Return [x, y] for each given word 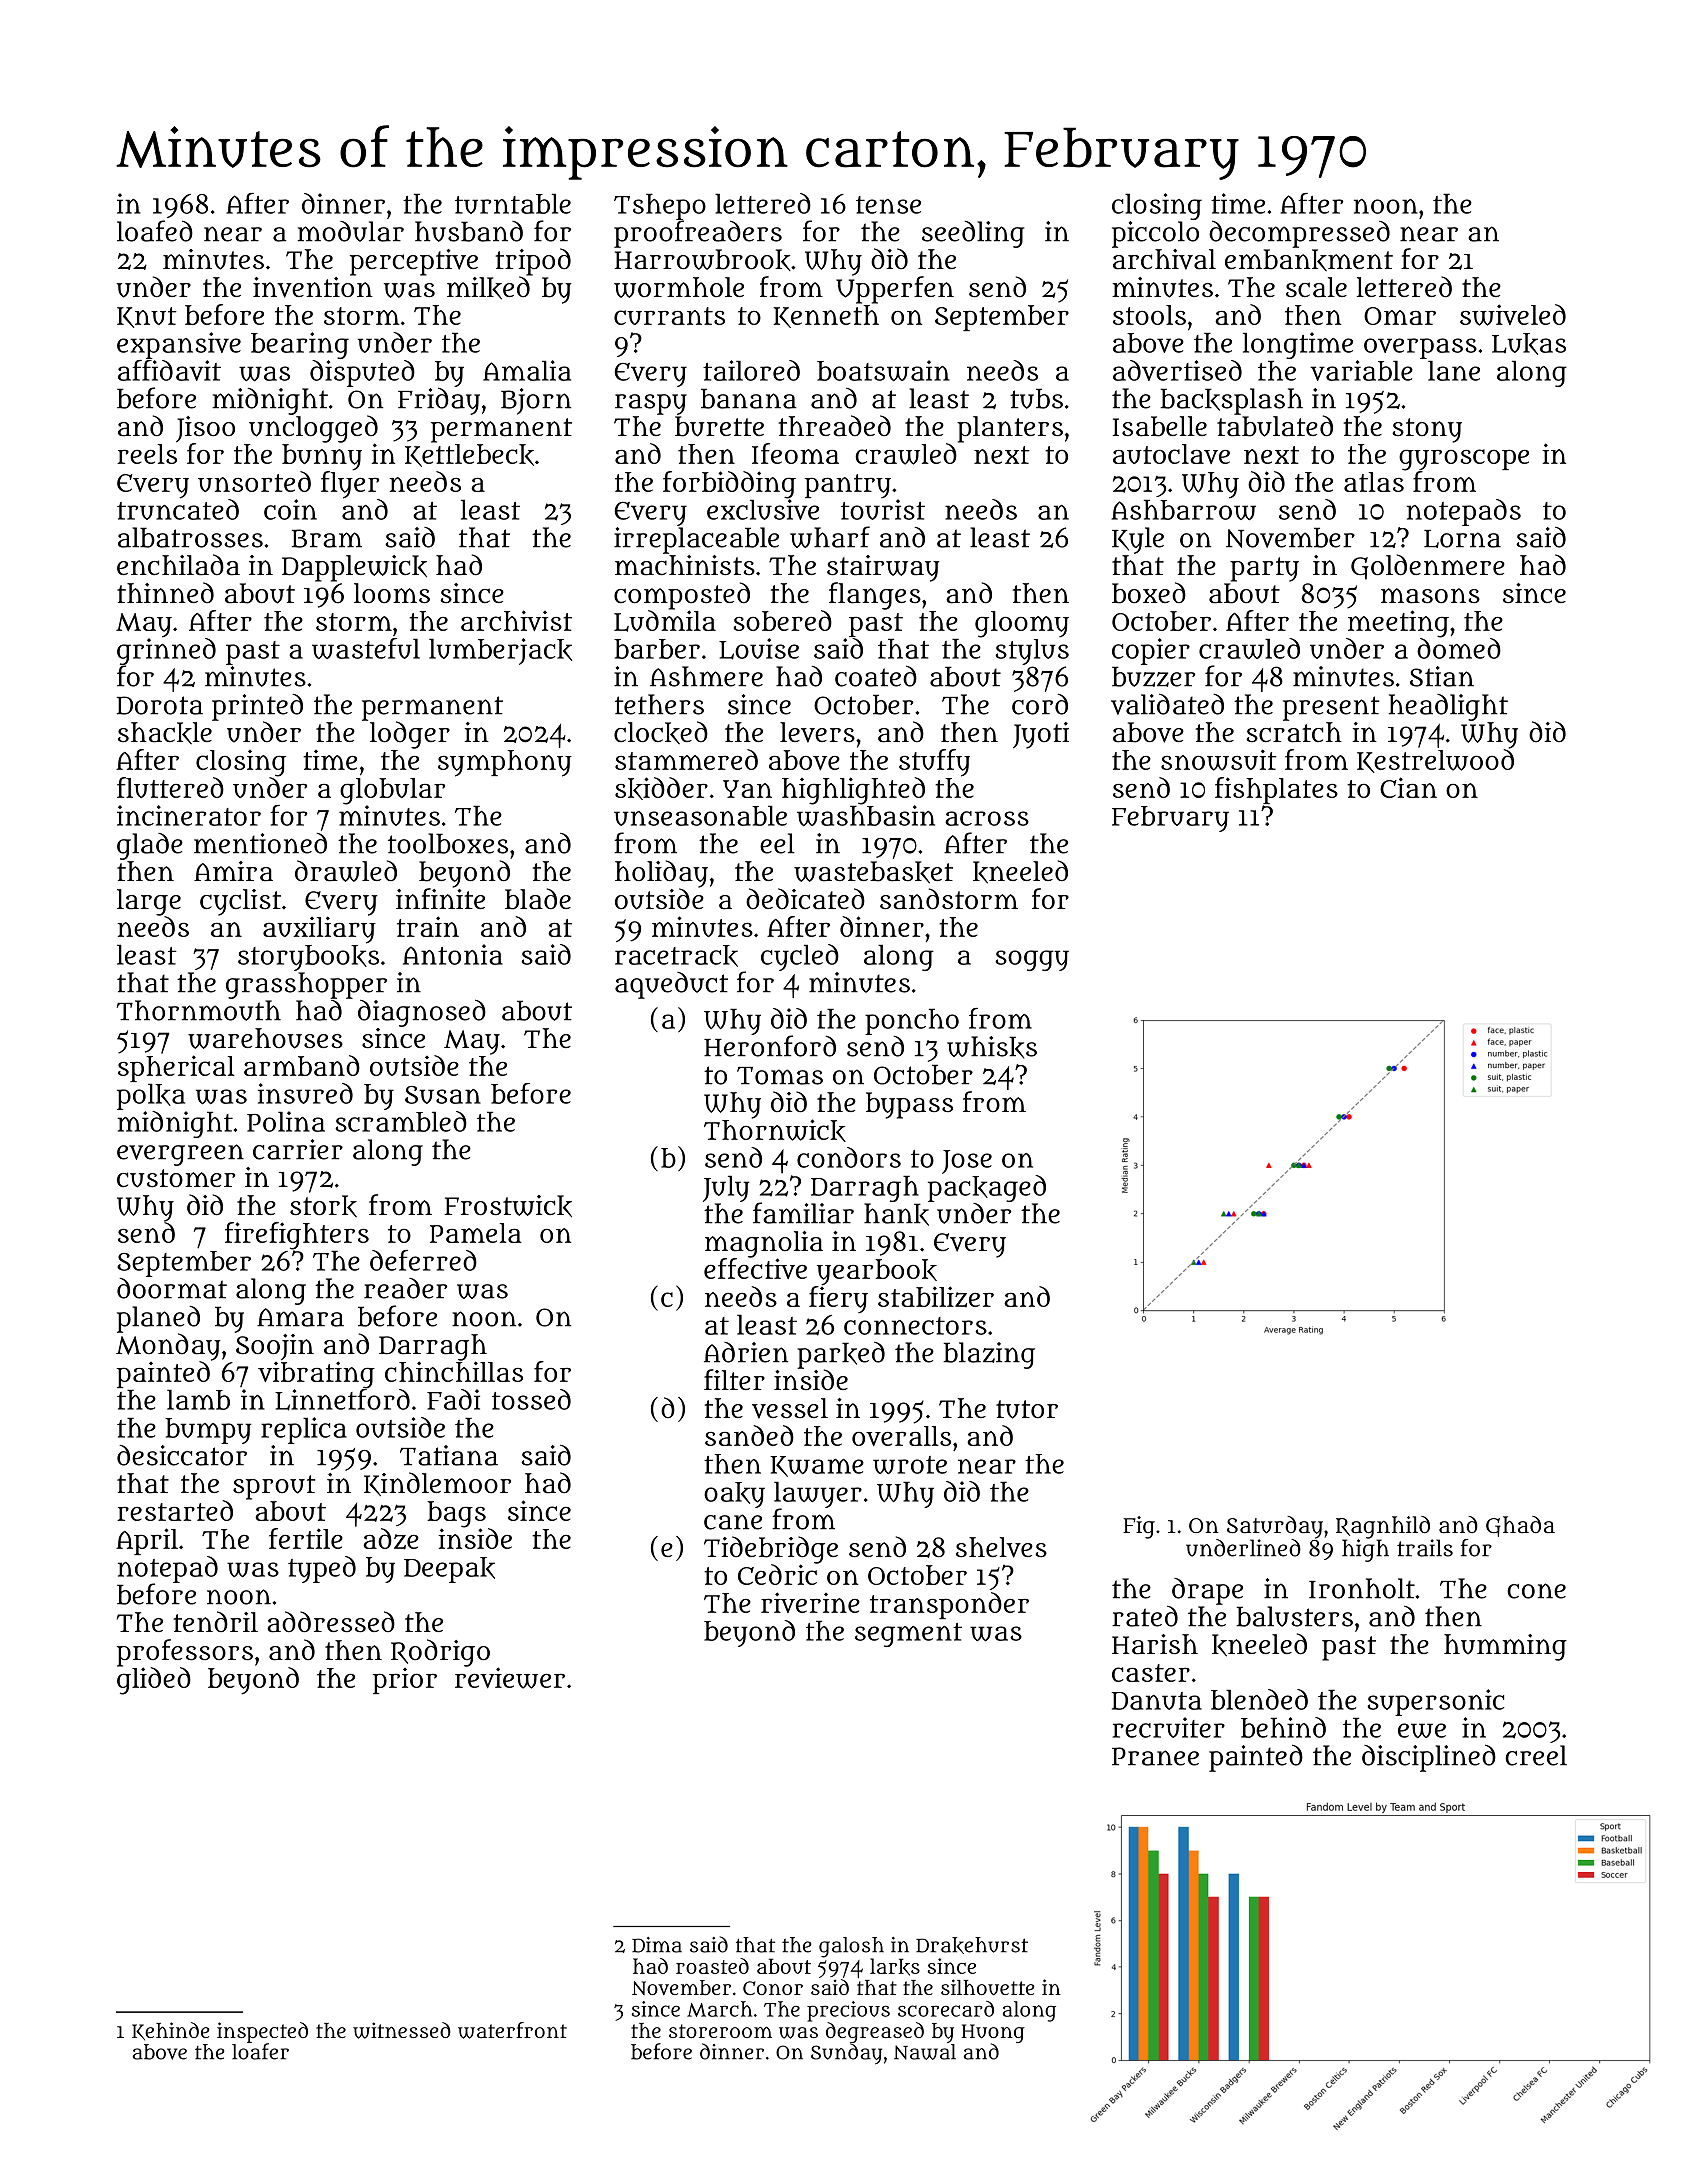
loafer [260, 2051]
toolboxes [448, 843]
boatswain [883, 370]
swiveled [1513, 315]
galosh [851, 1947]
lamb [198, 1399]
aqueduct [671, 985]
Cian [1408, 787]
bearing [300, 345]
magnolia [764, 1244]
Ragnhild [1383, 1527]
